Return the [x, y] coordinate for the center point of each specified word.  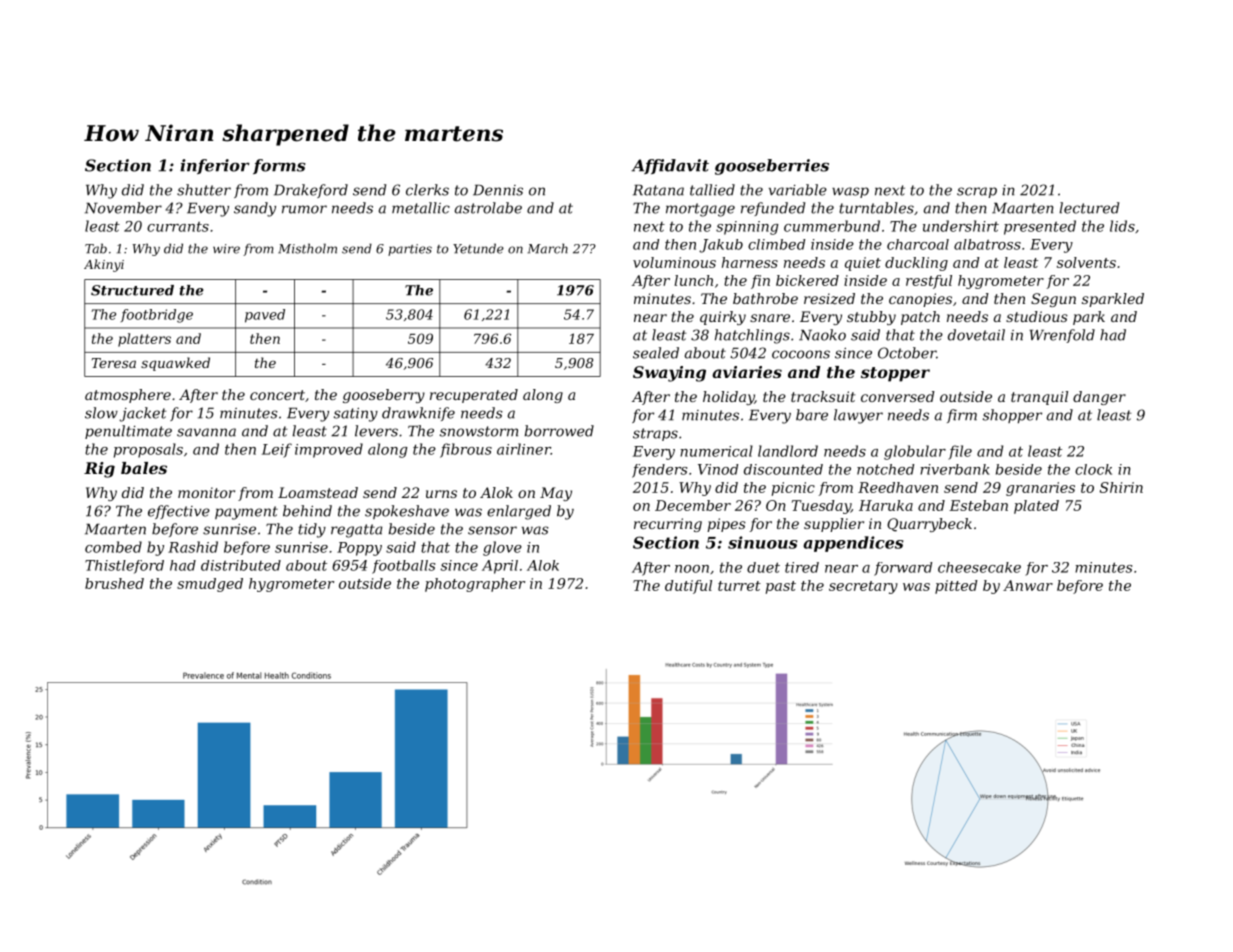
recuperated [474, 396]
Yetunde [478, 248]
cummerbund [832, 226]
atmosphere [128, 396]
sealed [656, 353]
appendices [853, 544]
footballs [403, 567]
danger [1099, 398]
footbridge [157, 316]
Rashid [193, 547]
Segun [1053, 300]
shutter [204, 190]
